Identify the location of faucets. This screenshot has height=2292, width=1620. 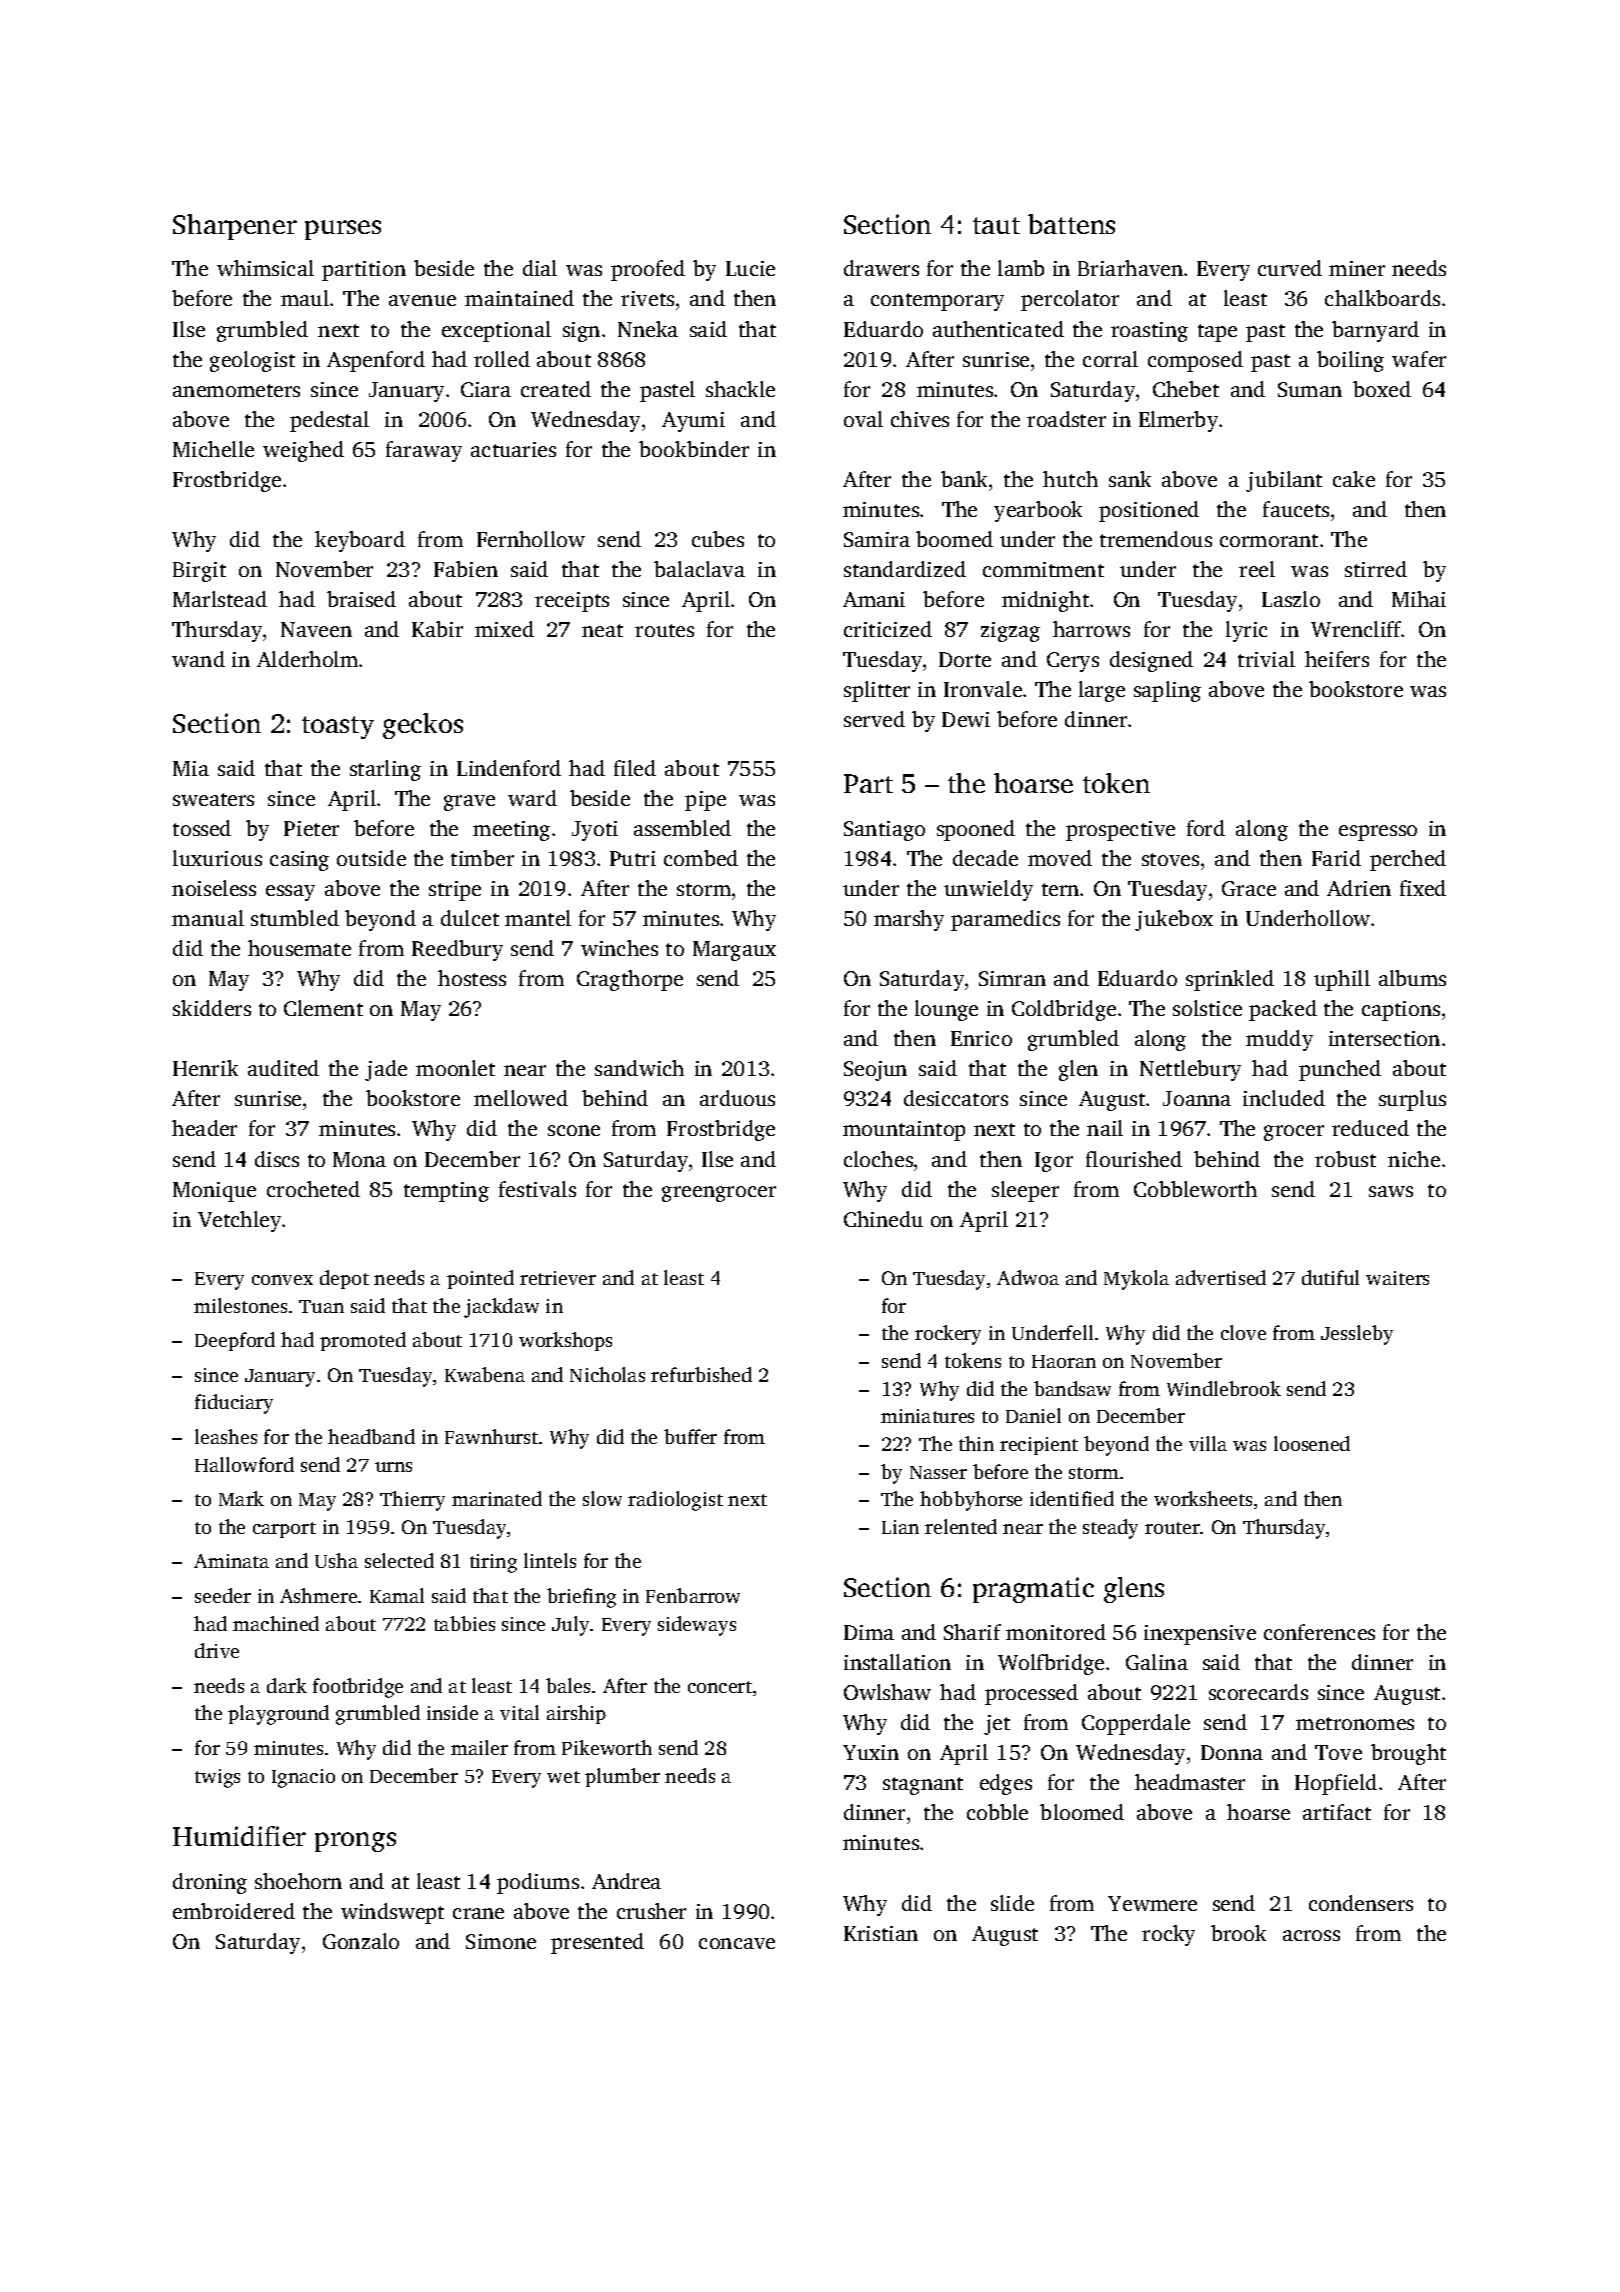
(1296, 509).
